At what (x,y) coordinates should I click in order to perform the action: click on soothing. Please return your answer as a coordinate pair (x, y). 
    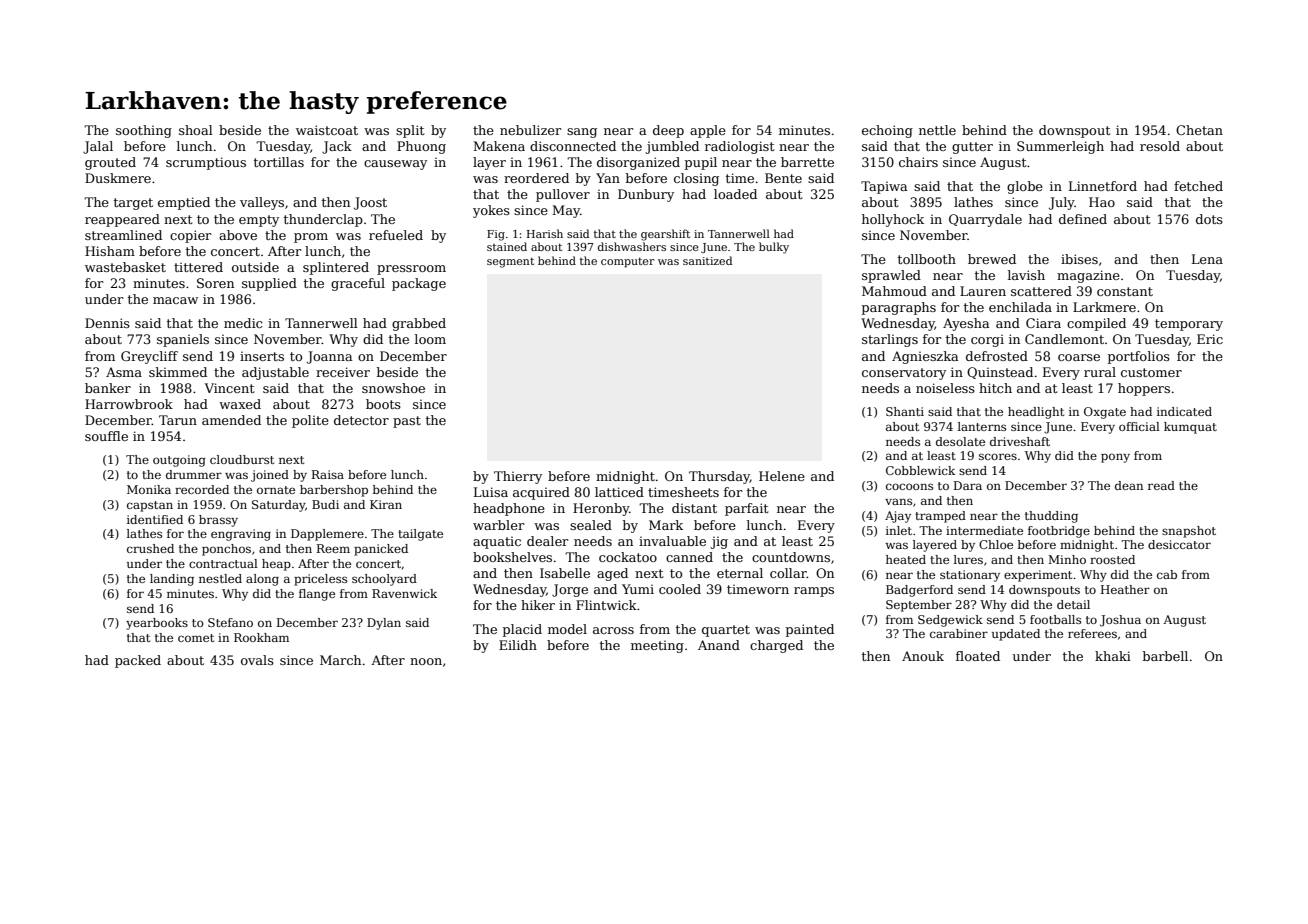
    Looking at the image, I should click on (144, 131).
